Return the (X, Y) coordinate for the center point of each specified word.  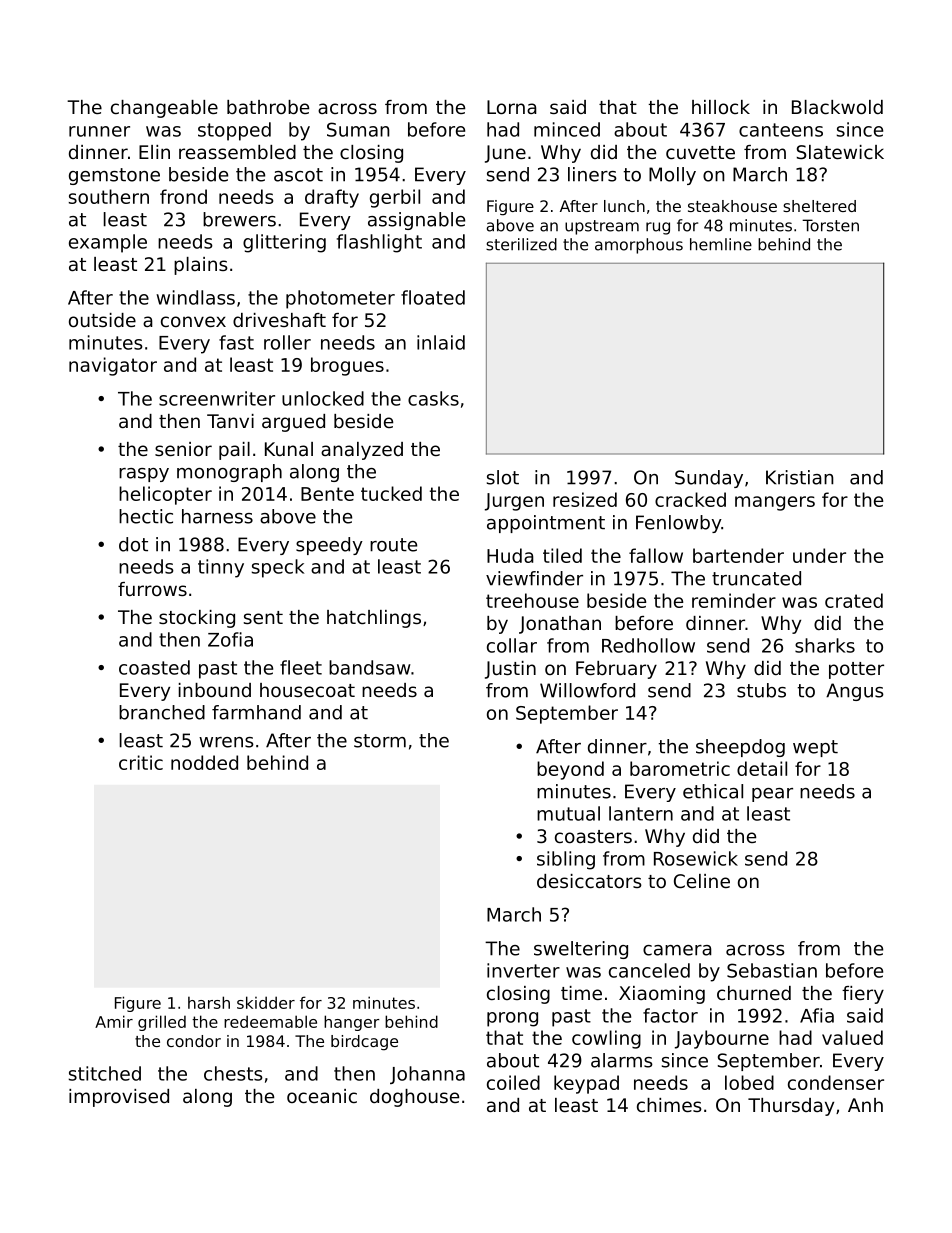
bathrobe (268, 107)
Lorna (512, 107)
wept (815, 748)
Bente (327, 494)
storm (380, 741)
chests (233, 1073)
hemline (721, 244)
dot (133, 544)
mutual (568, 813)
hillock (721, 107)
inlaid (441, 342)
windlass (195, 297)
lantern (641, 813)
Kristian (800, 477)
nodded (204, 762)
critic (141, 762)
